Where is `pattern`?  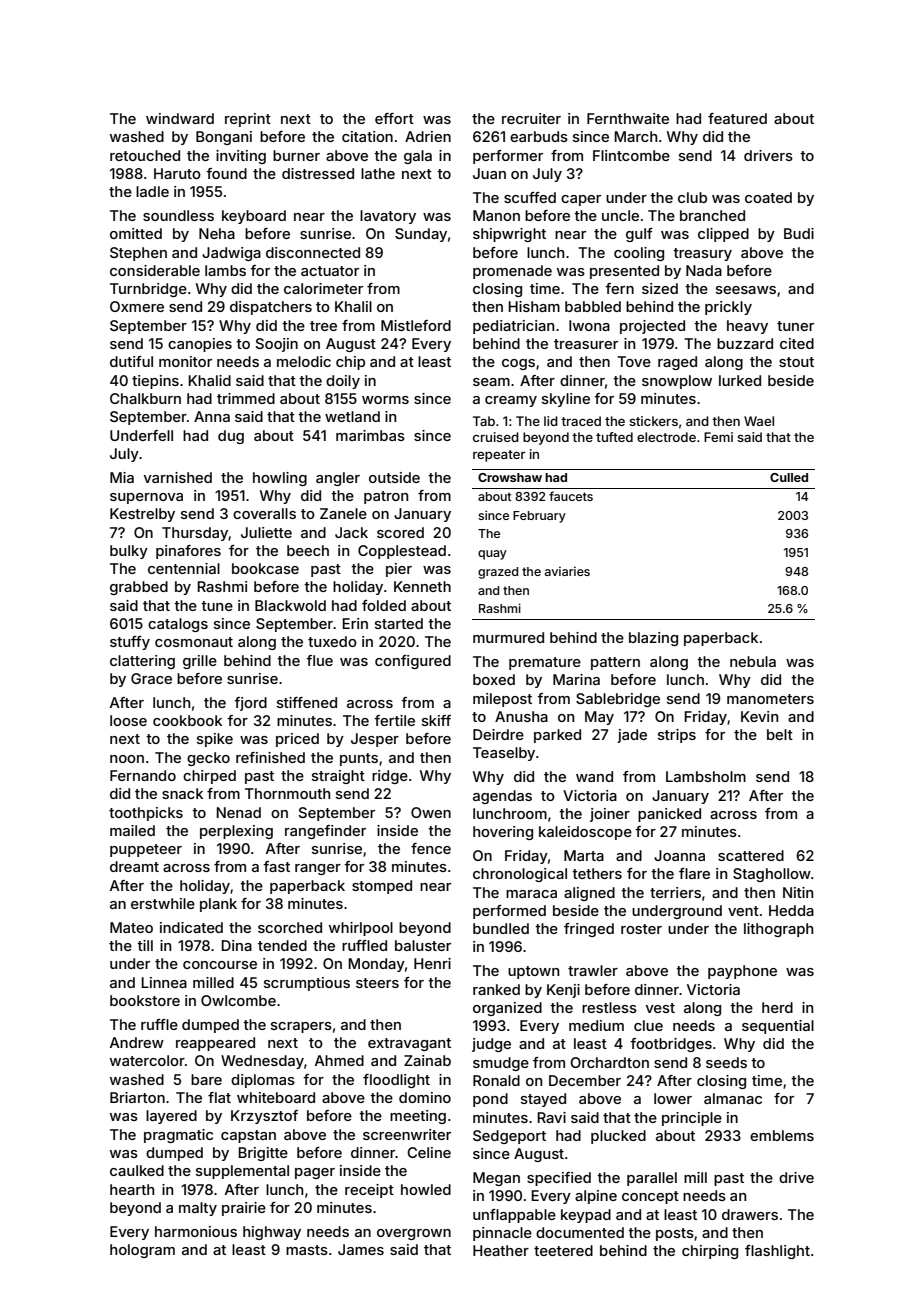
pattern is located at coordinates (615, 663).
